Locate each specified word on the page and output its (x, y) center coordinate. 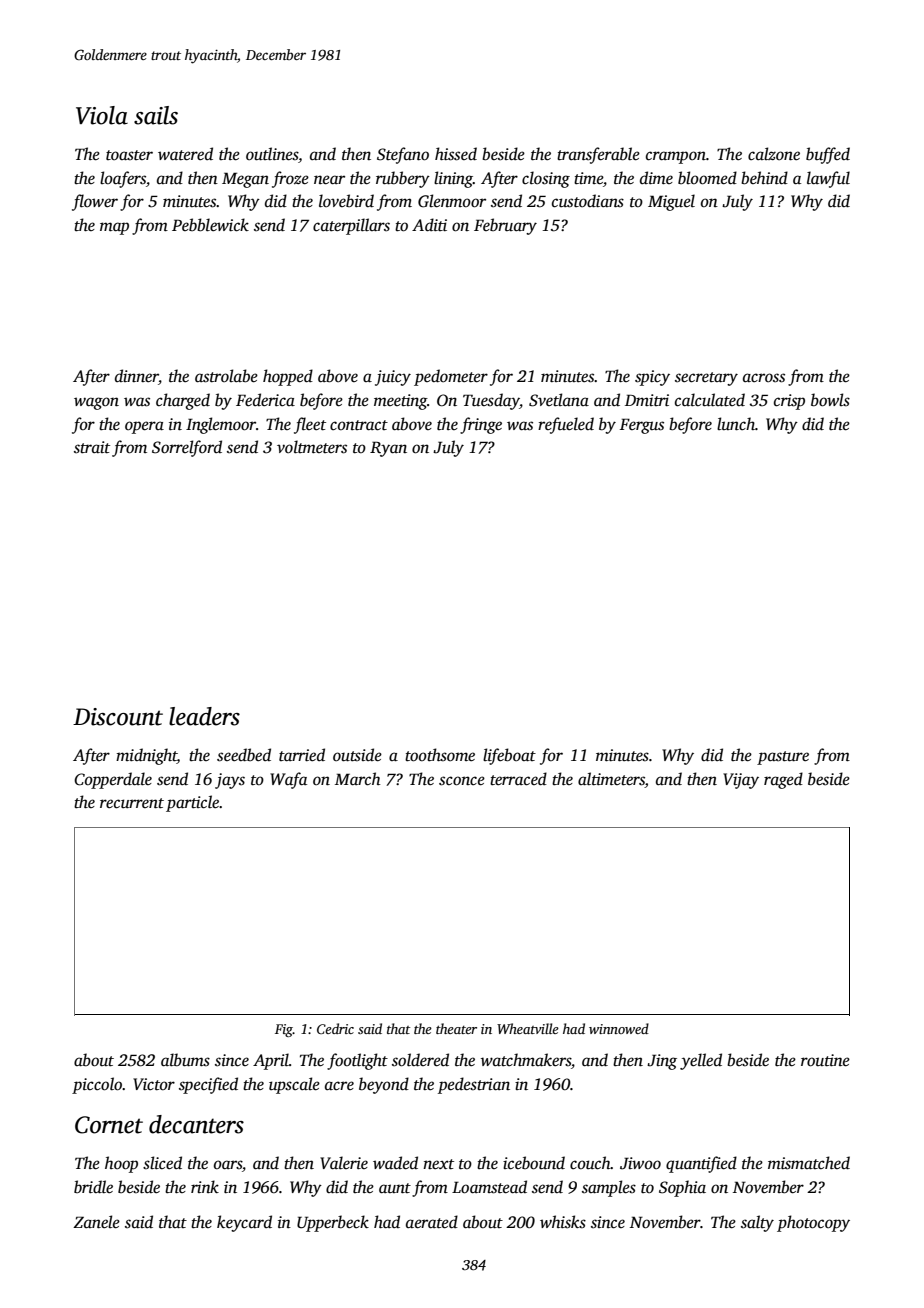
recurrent (132, 803)
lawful (828, 179)
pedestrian (474, 1085)
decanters (196, 1124)
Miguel (671, 202)
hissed (456, 154)
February (505, 226)
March (358, 779)
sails (156, 115)
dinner (137, 377)
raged (783, 780)
